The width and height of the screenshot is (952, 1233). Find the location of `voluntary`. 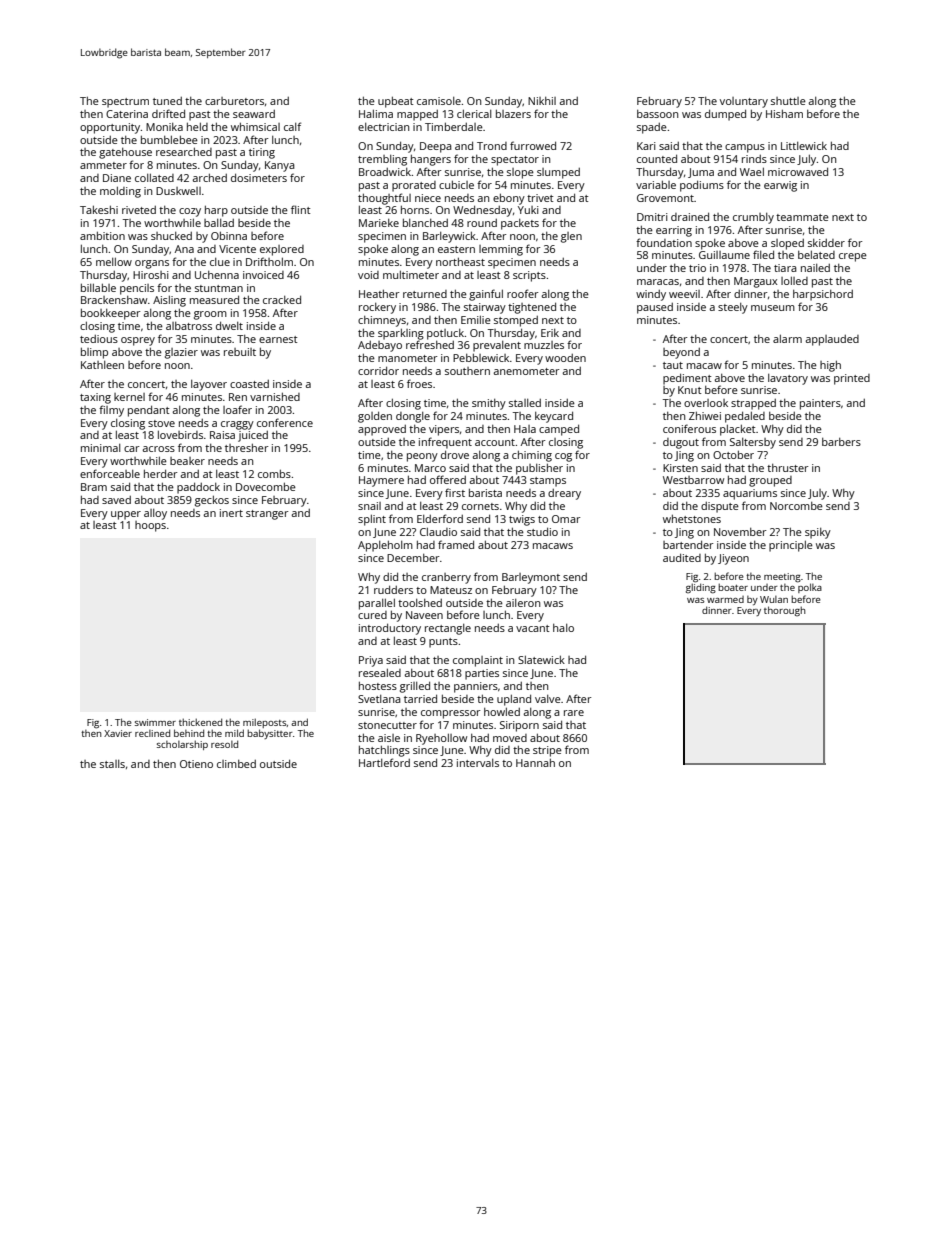

voluntary is located at coordinates (744, 102).
